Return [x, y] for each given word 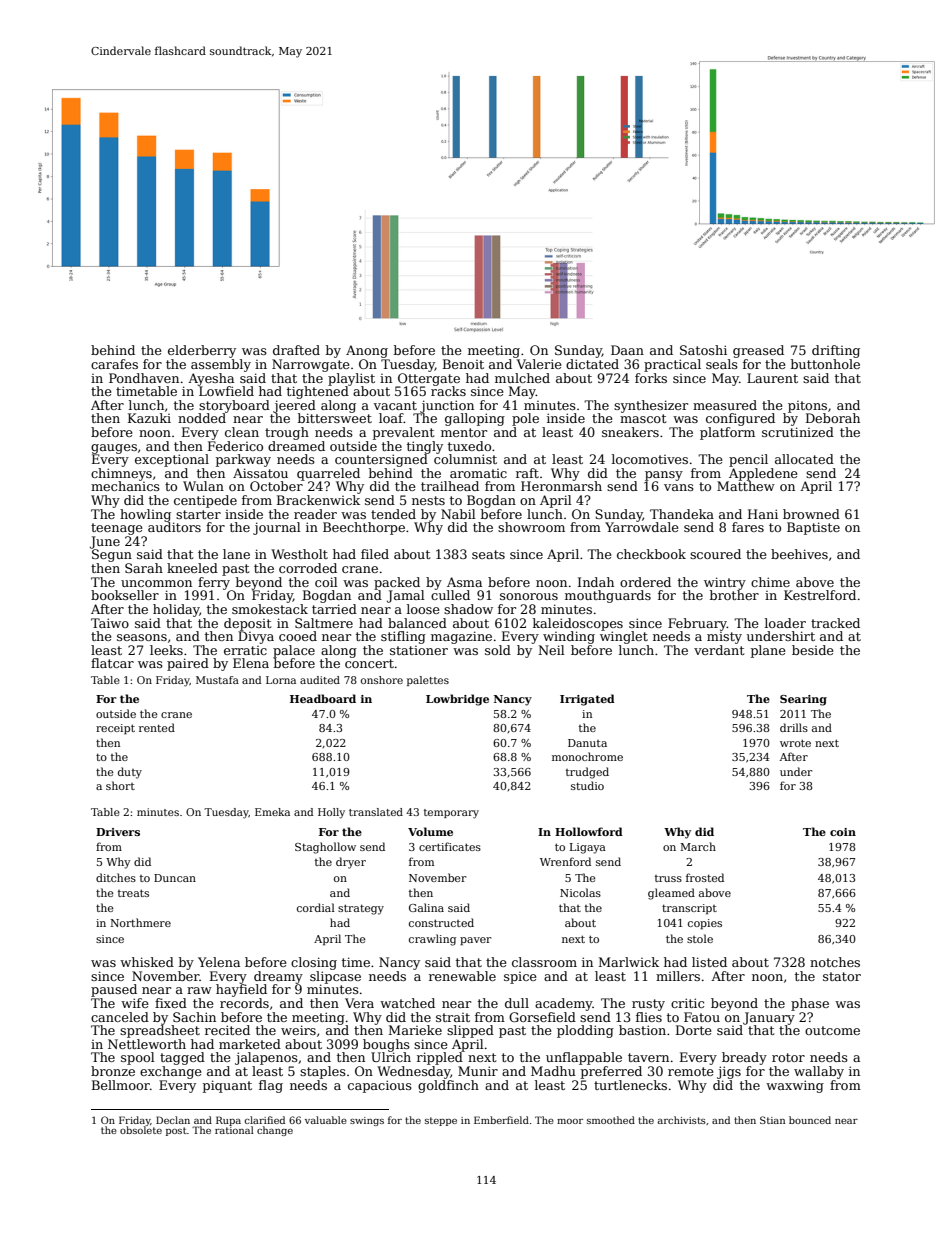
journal [277, 528]
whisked [147, 962]
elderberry [202, 351]
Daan [627, 350]
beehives [799, 554]
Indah [596, 582]
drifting [836, 351]
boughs [386, 1045]
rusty [648, 1005]
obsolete [141, 1130]
